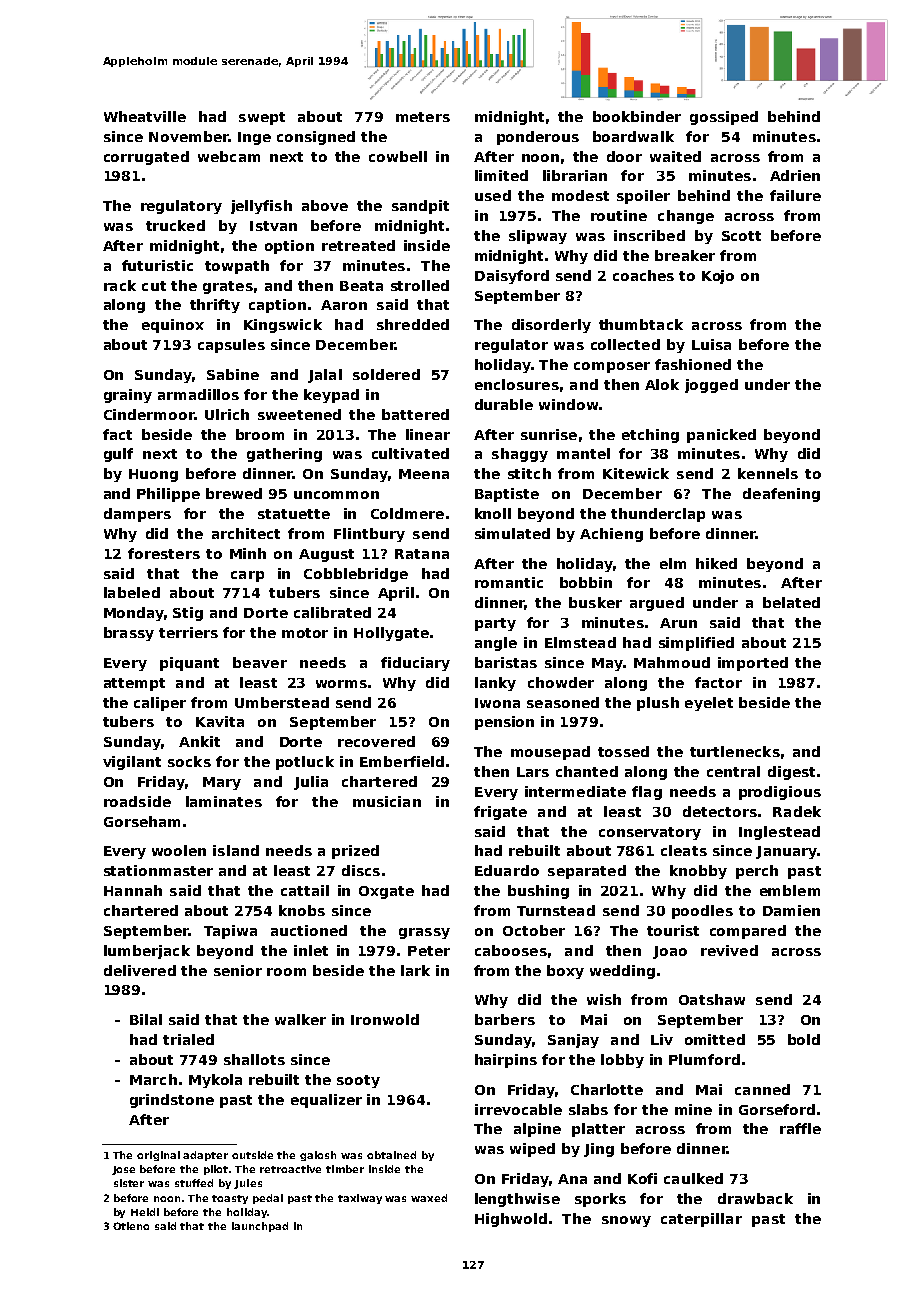 The image size is (924, 1308). Describe the element at coordinates (643, 197) in the screenshot. I see `spoiler` at that location.
